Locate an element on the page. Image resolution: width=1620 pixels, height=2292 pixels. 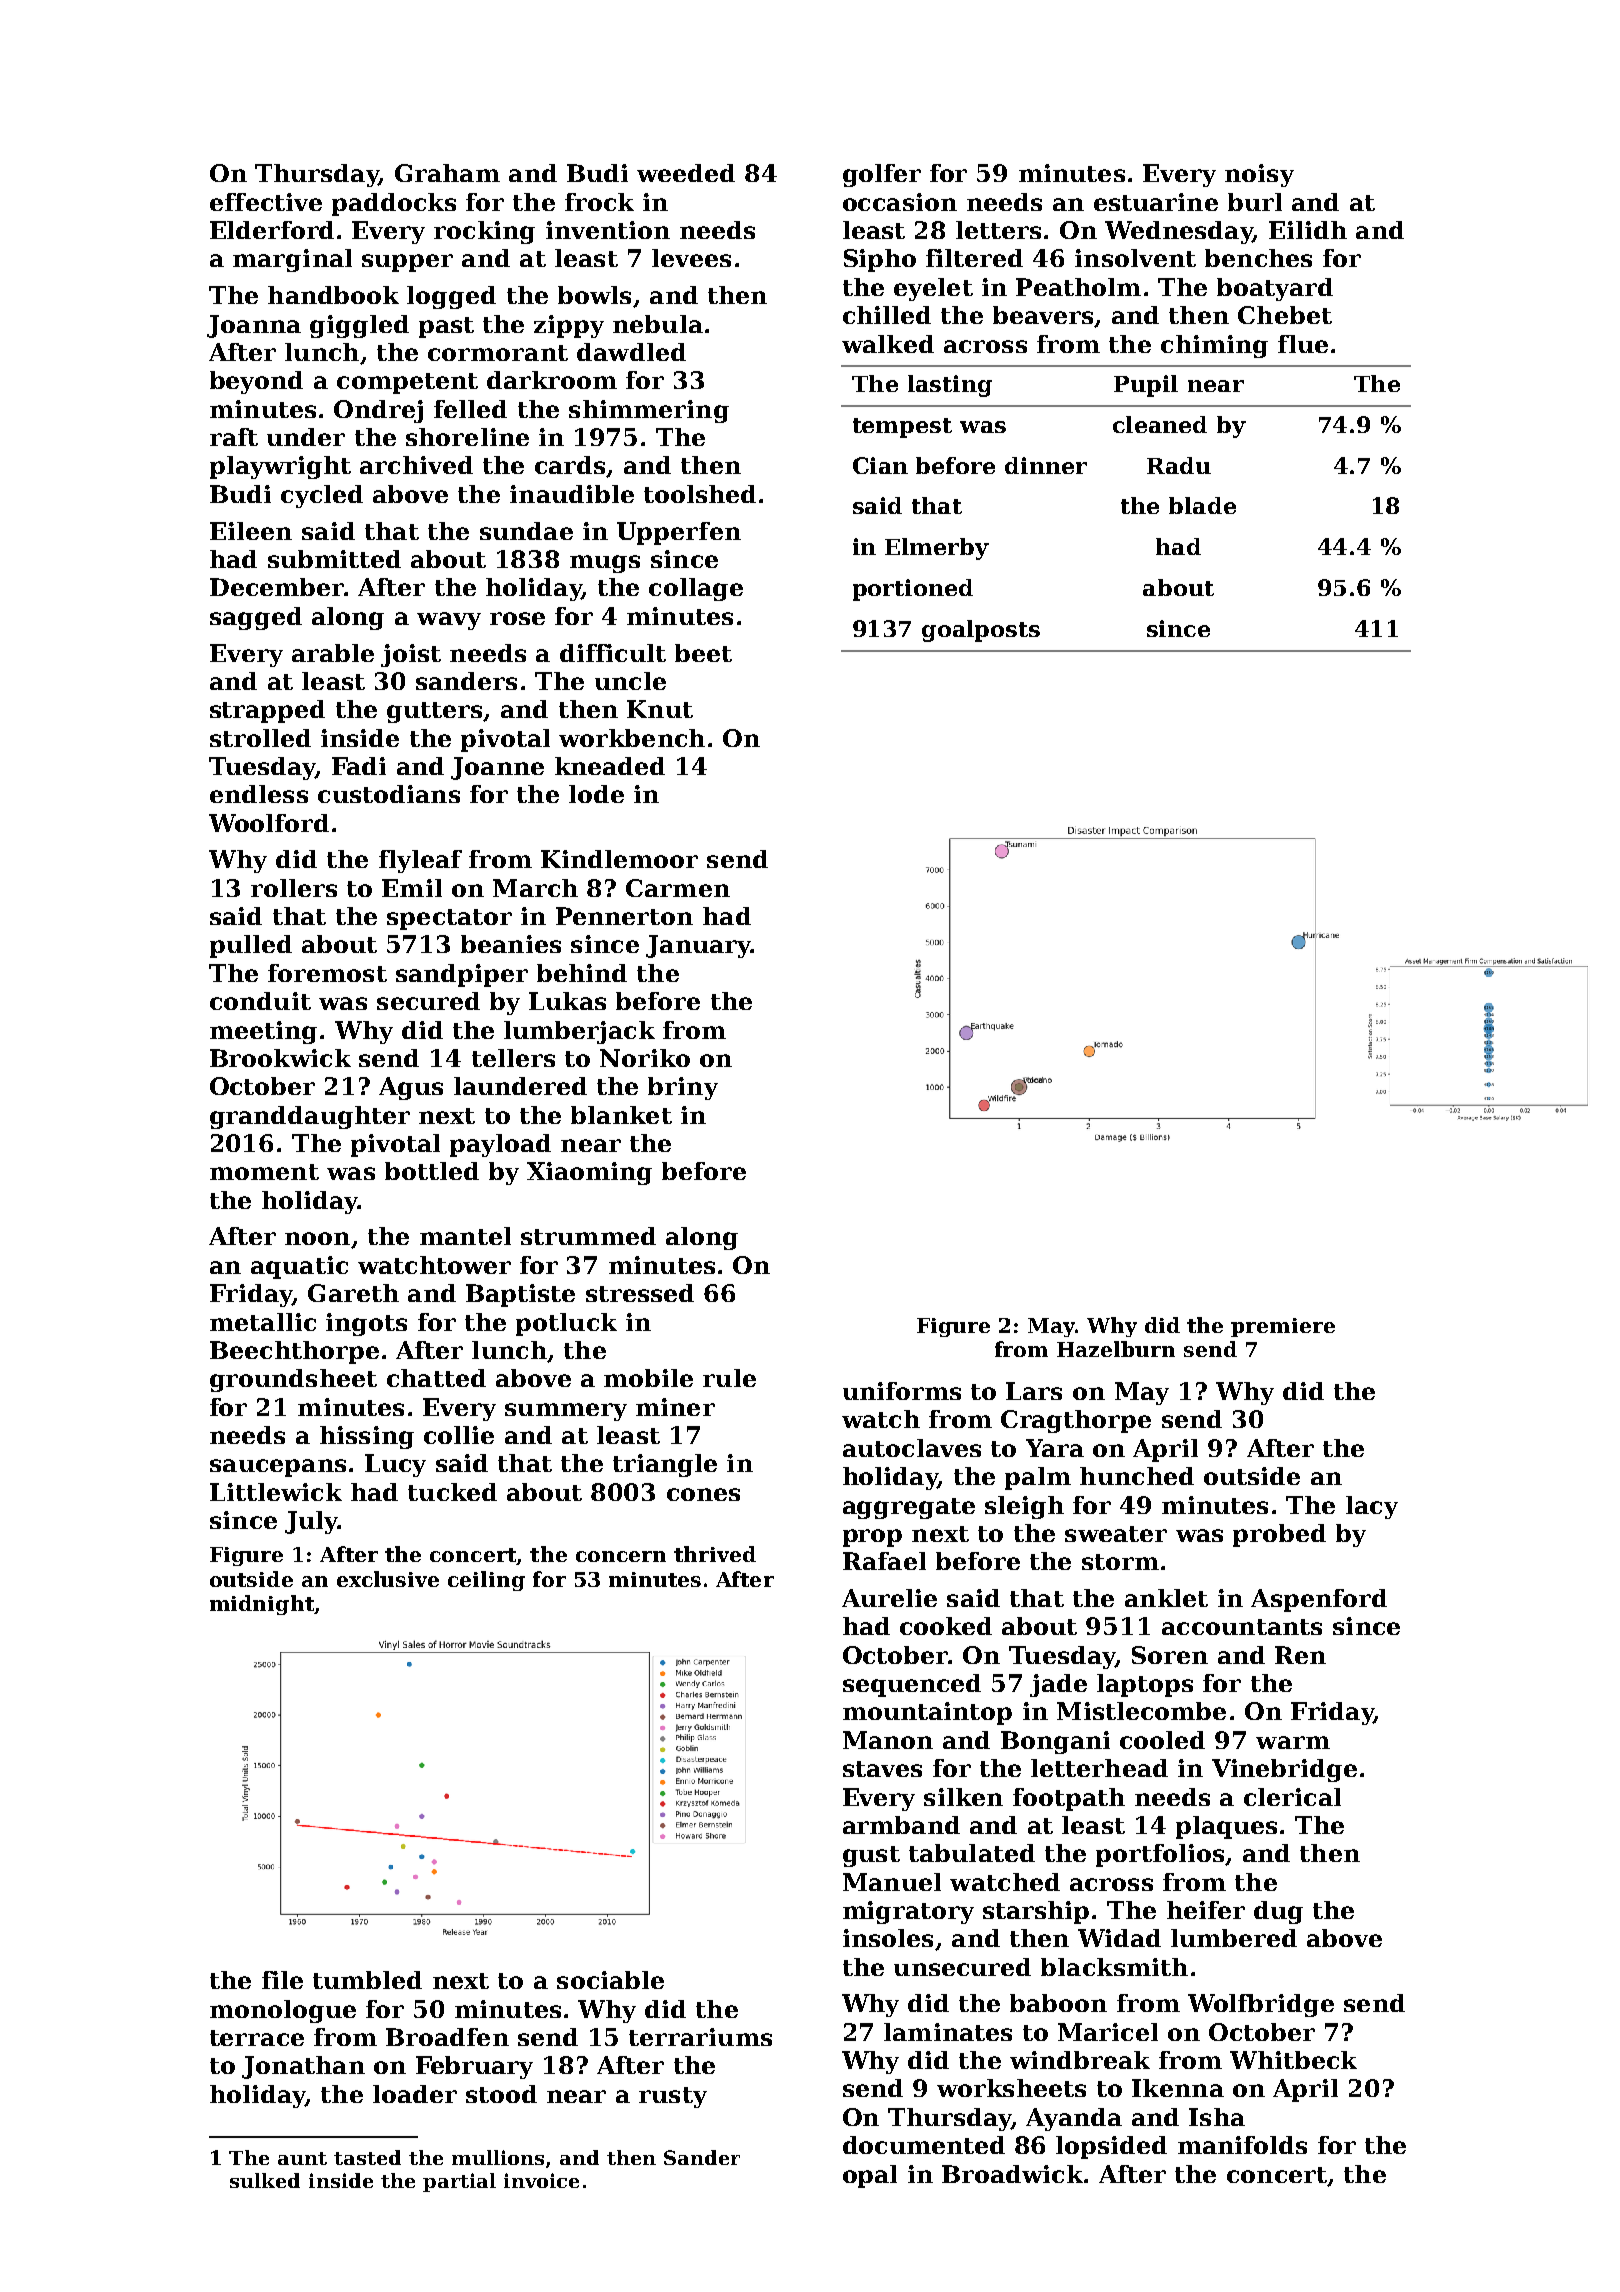
rocking is located at coordinates (484, 232).
